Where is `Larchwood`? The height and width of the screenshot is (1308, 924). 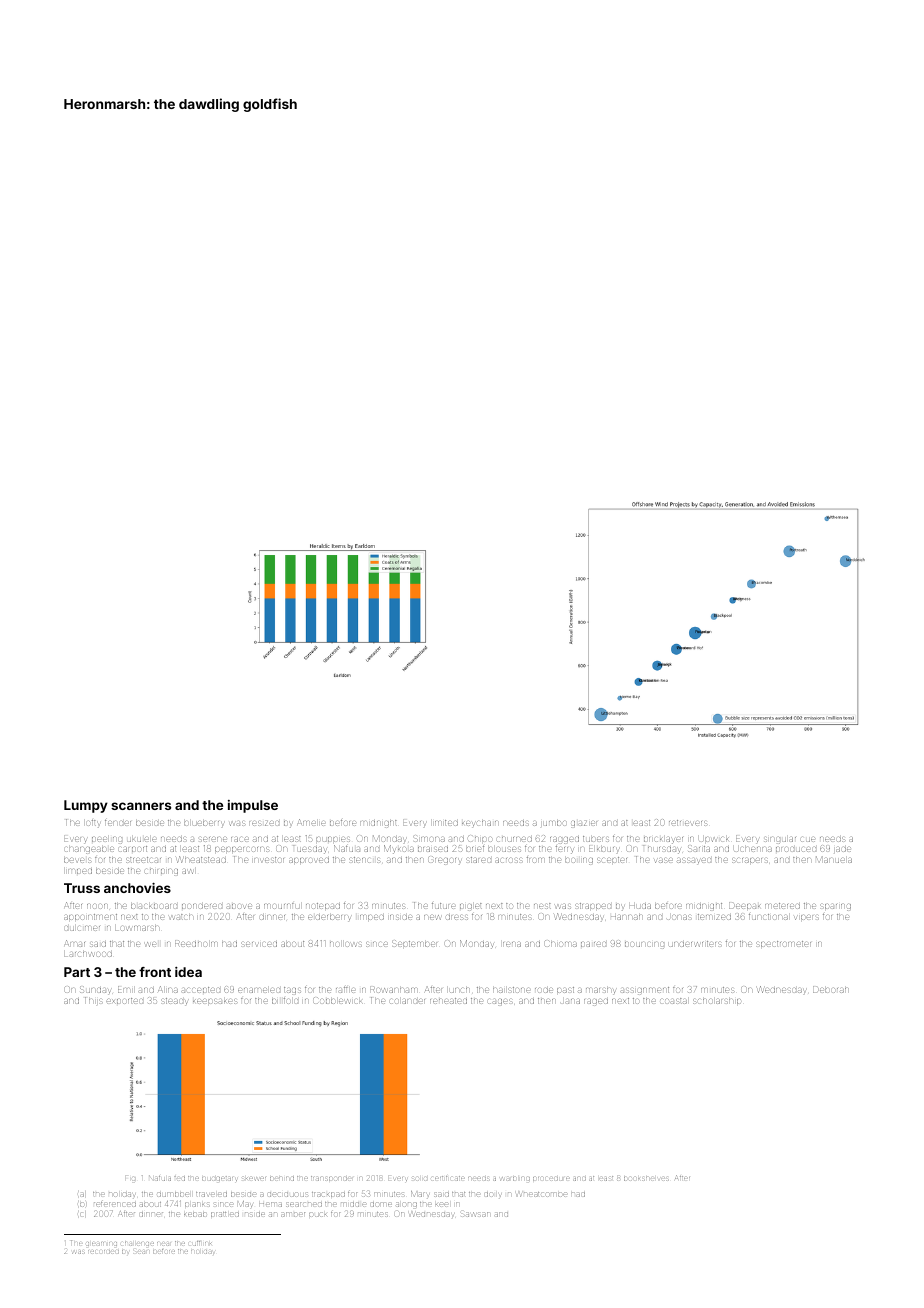 Larchwood is located at coordinates (88, 954).
